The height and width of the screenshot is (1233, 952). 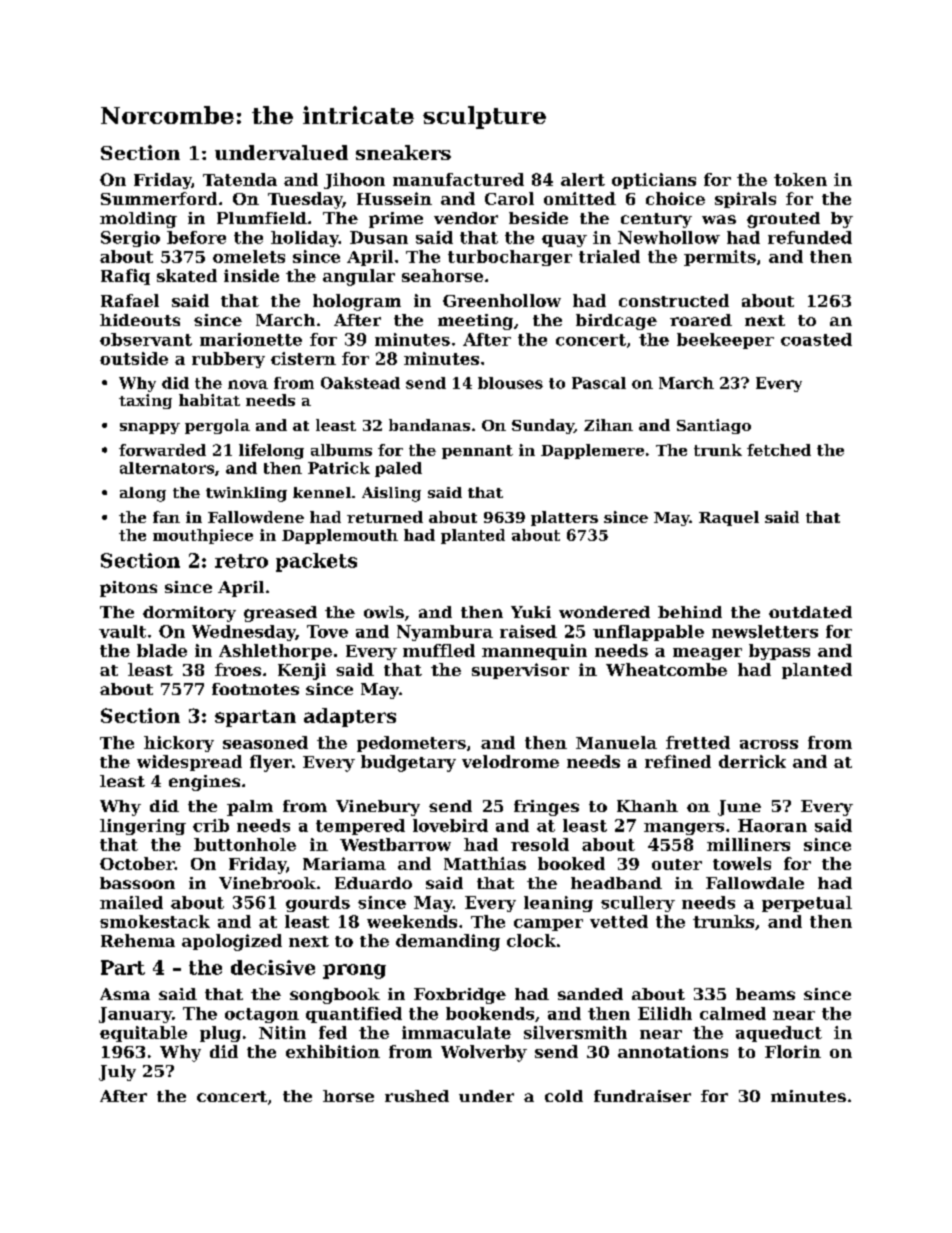 What do you see at coordinates (267, 883) in the screenshot?
I see `Vinebrook` at bounding box center [267, 883].
